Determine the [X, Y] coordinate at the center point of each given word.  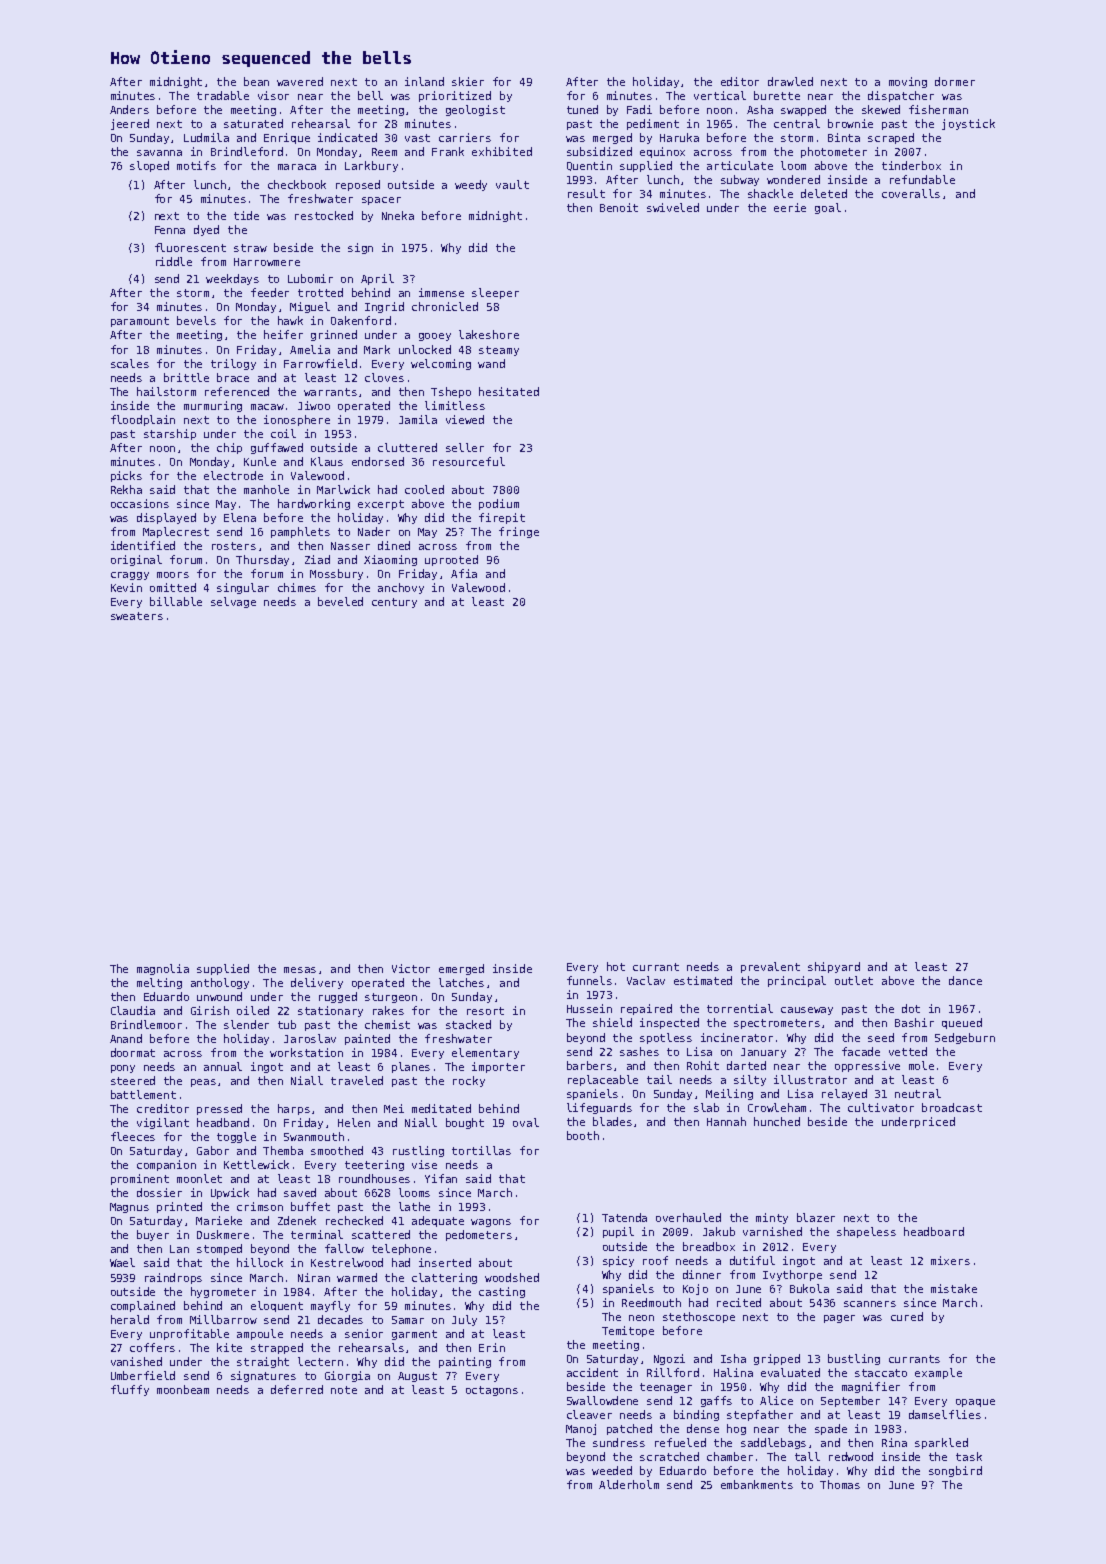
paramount [140, 322]
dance [965, 980]
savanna [159, 153]
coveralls [911, 193]
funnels [589, 980]
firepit [502, 518]
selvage [233, 602]
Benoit [619, 207]
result [586, 193]
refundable [922, 179]
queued [962, 1023]
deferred [297, 1389]
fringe [519, 532]
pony [123, 1069]
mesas [300, 970]
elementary [485, 1053]
